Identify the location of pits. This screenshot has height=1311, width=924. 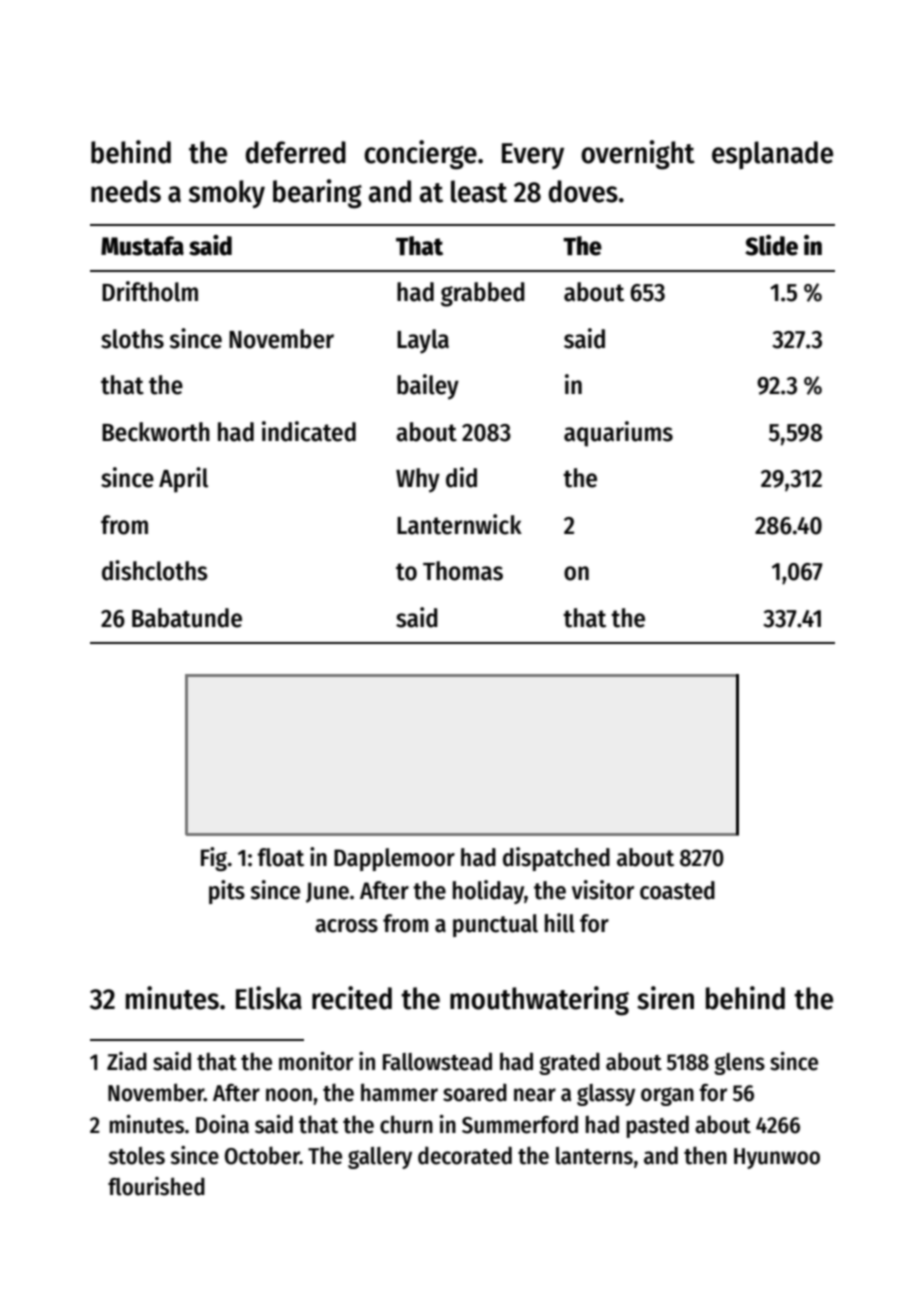
(227, 892).
